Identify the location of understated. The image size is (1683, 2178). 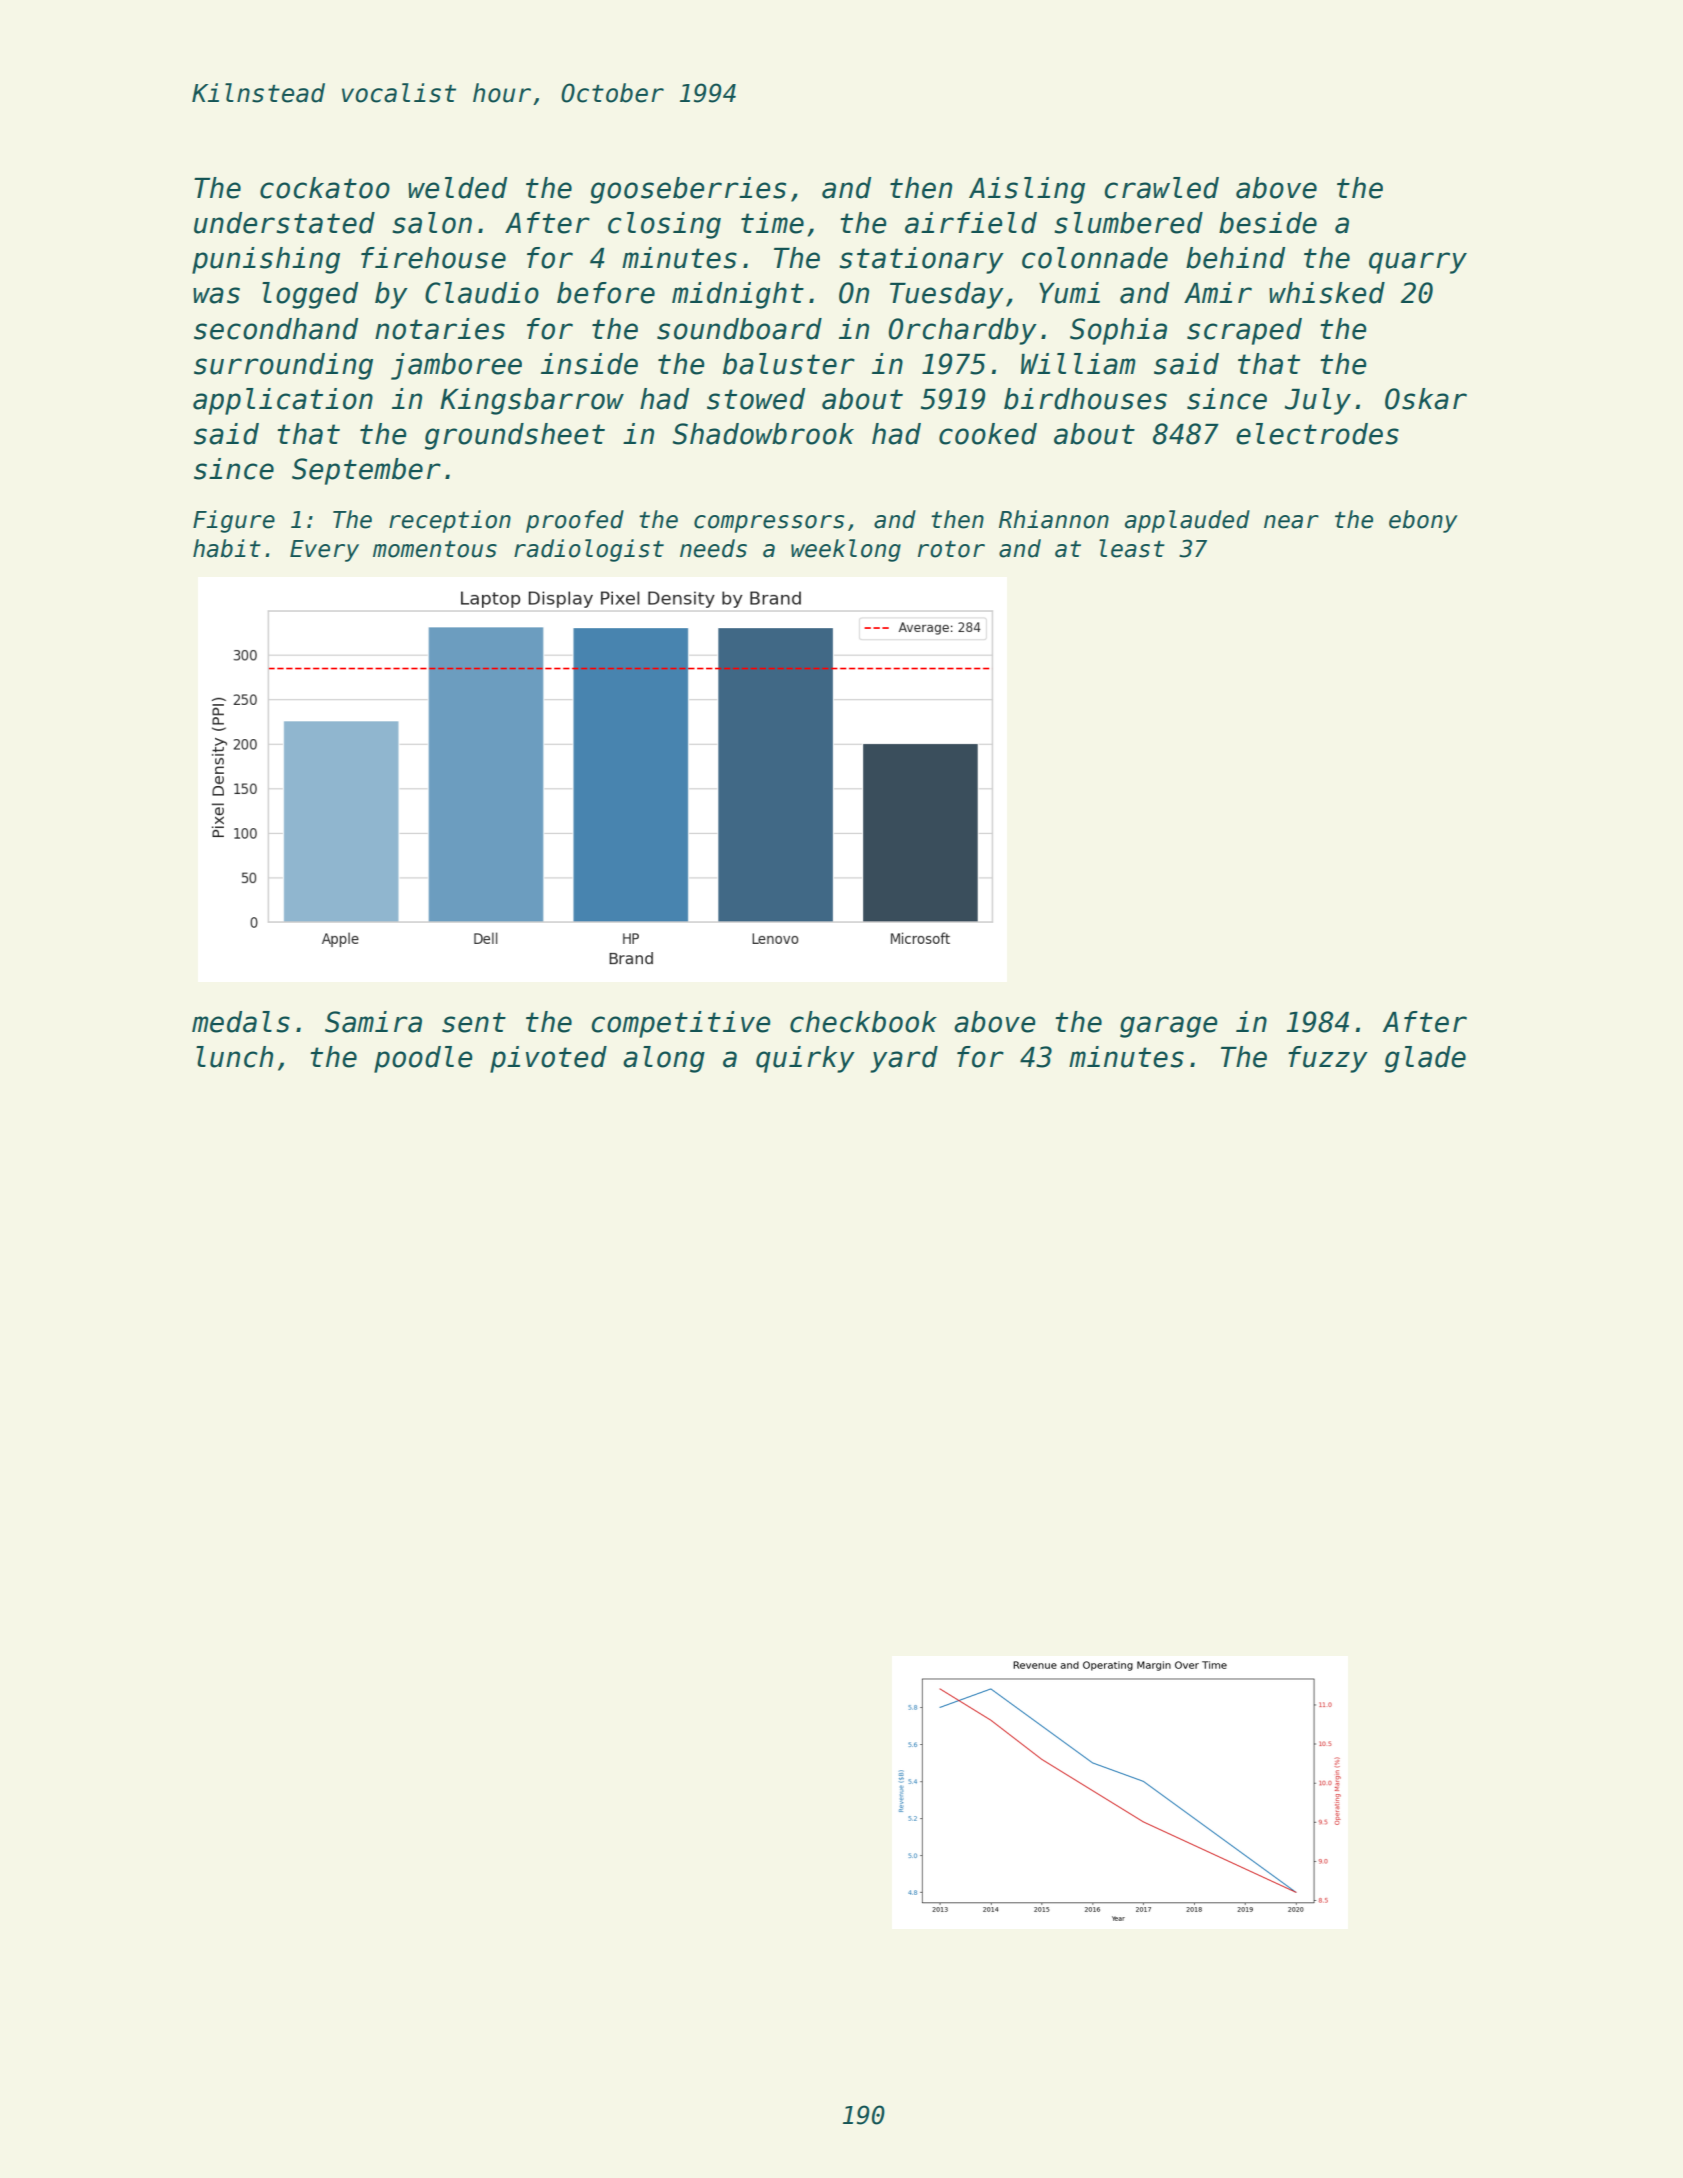
(284, 223).
